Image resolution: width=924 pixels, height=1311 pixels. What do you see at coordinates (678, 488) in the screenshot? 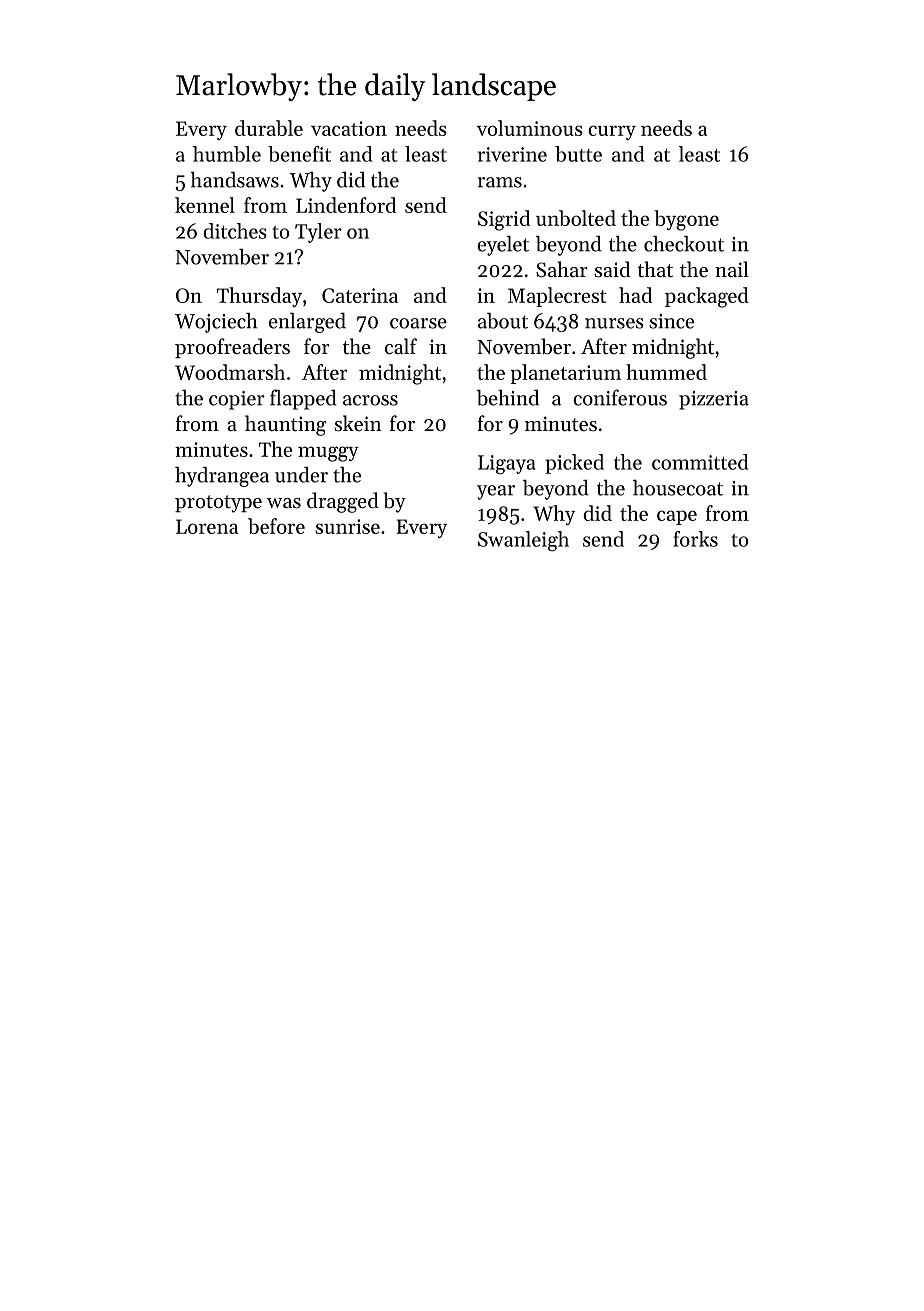
I see `housecoat` at bounding box center [678, 488].
